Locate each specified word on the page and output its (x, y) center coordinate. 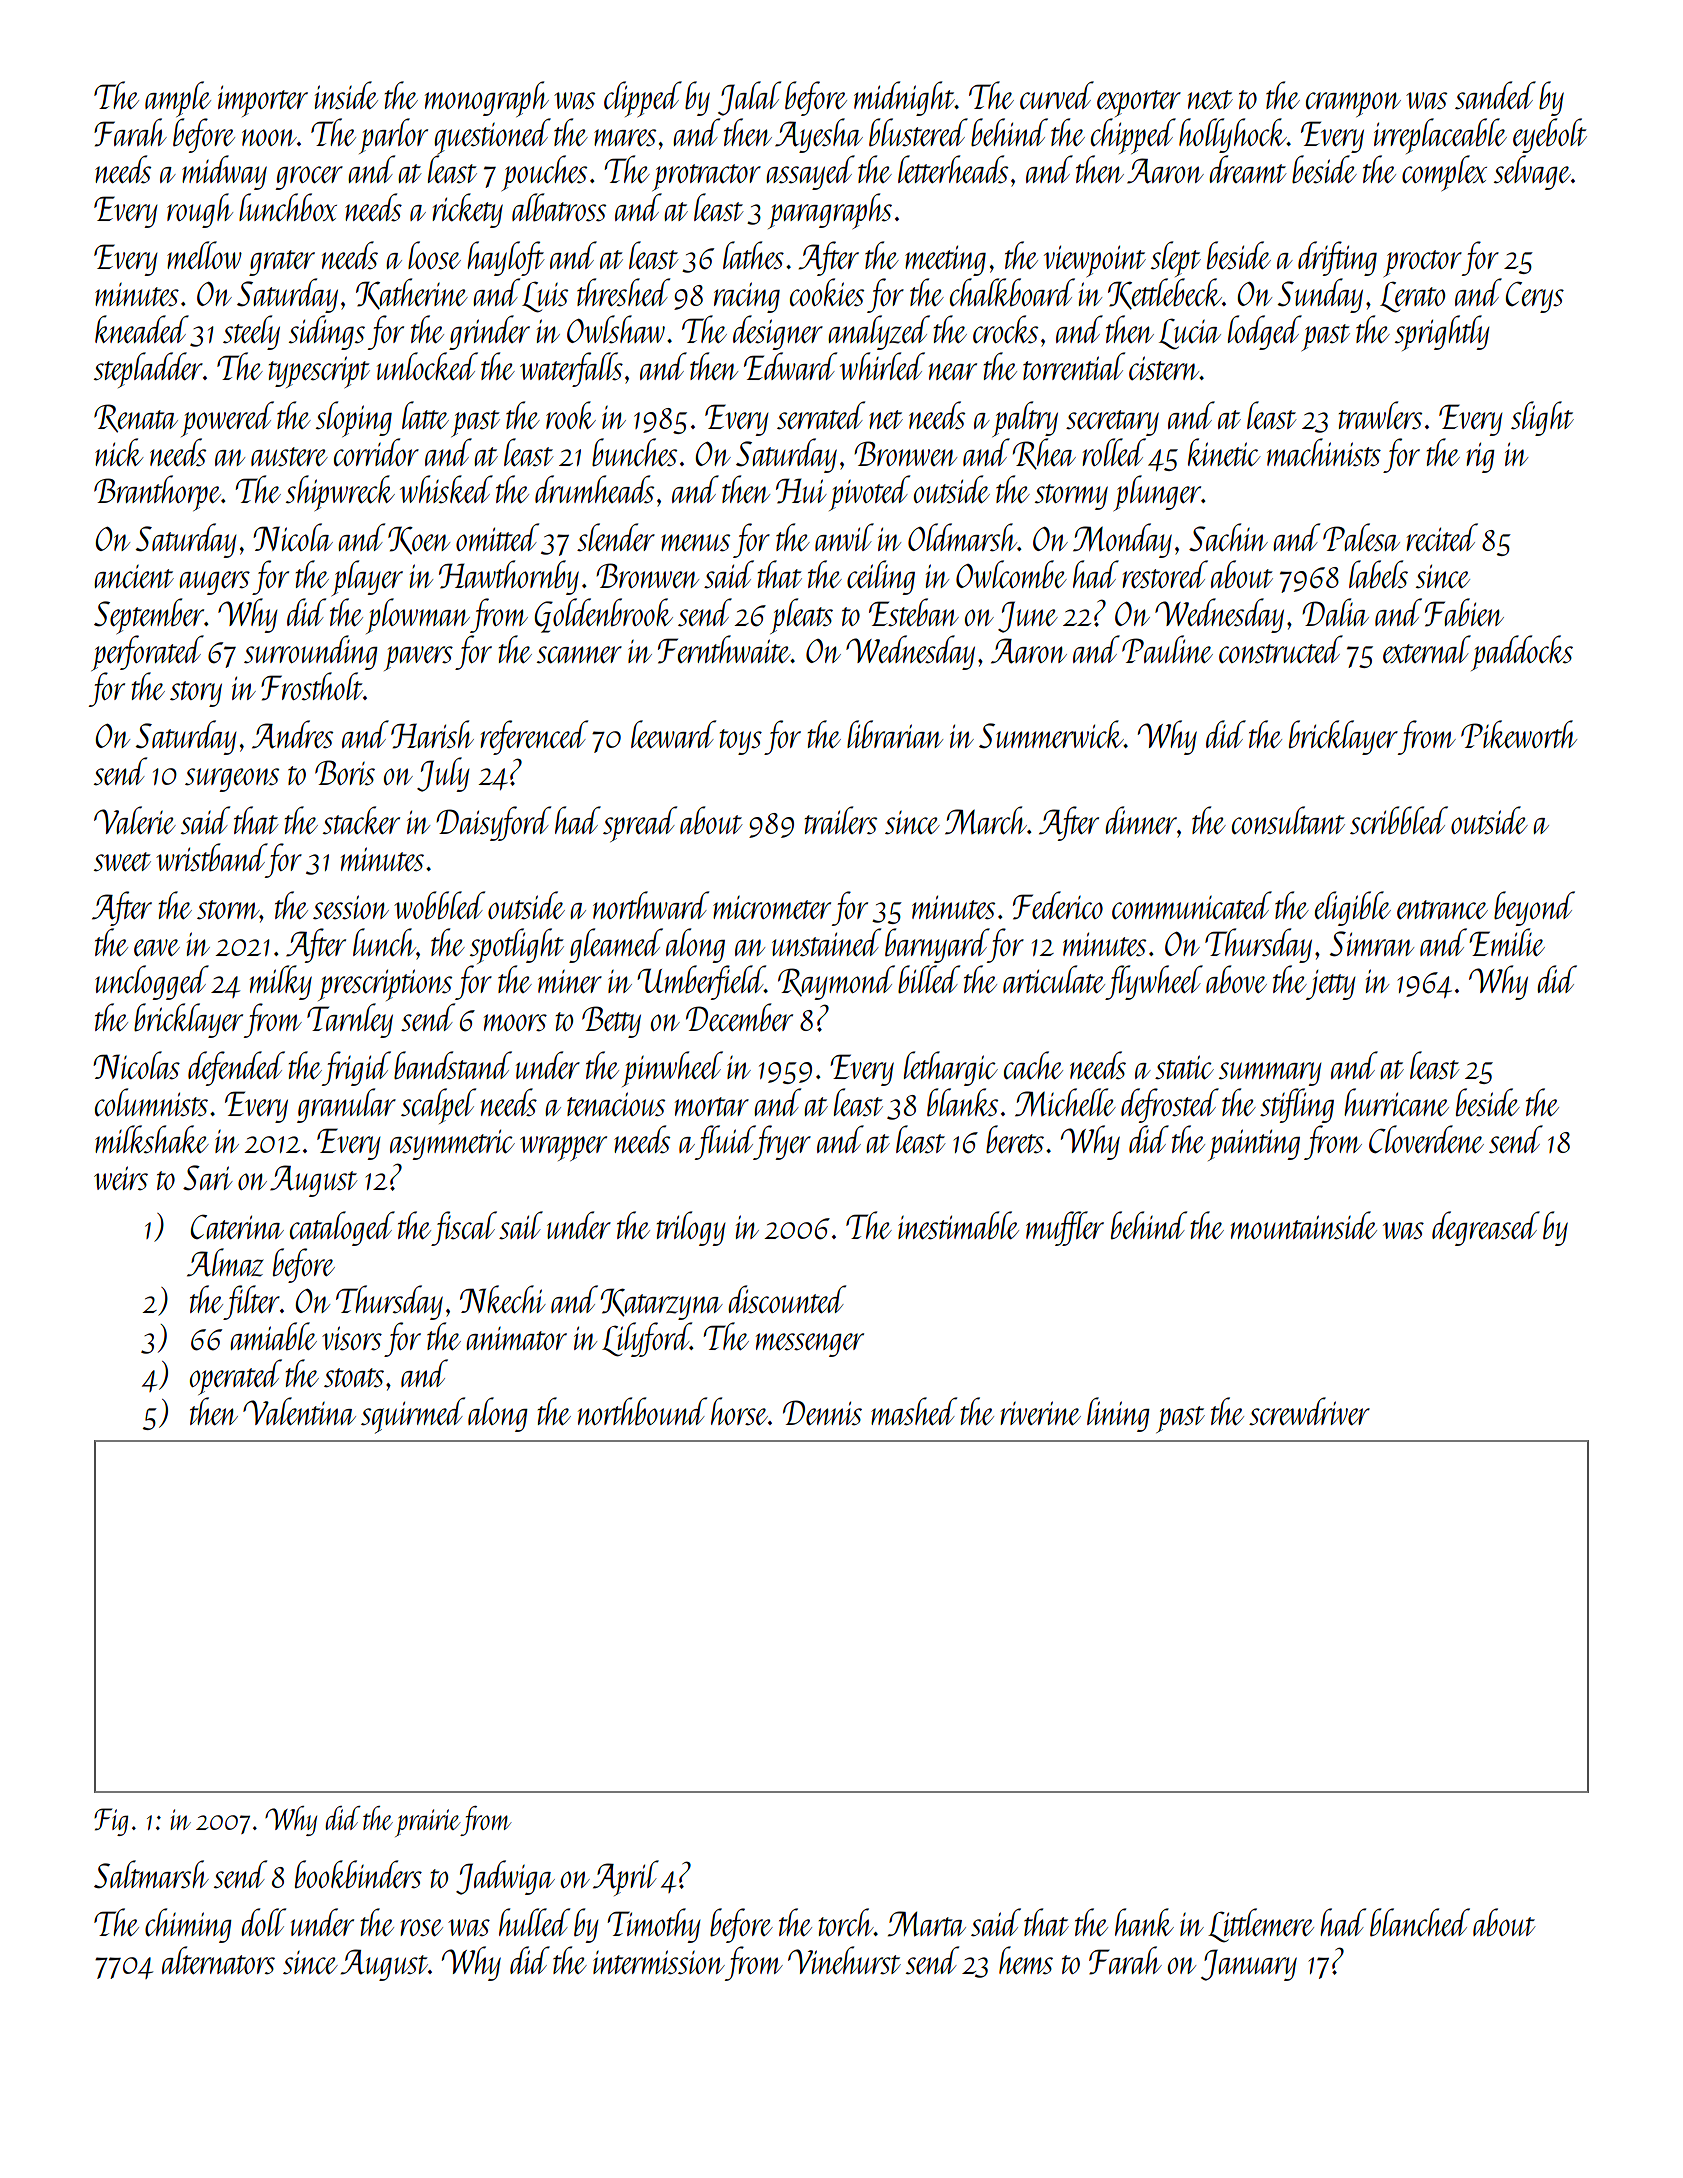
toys (740, 742)
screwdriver (1309, 1411)
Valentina (299, 1411)
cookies (827, 292)
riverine (1040, 1413)
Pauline (1167, 649)
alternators (218, 1960)
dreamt (1247, 169)
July (443, 774)
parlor (393, 136)
